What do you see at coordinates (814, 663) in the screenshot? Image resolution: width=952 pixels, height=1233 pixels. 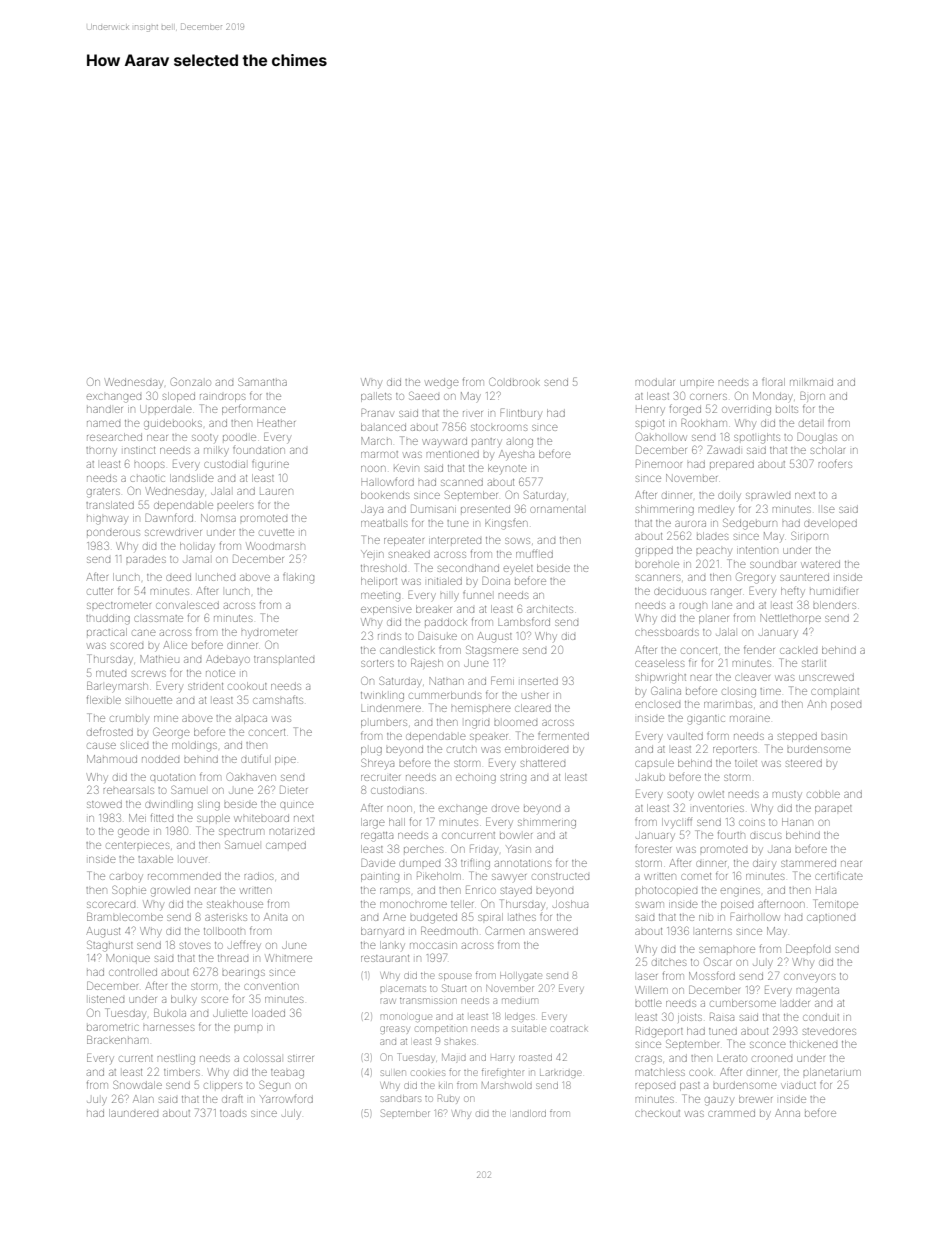 I see `starlit` at bounding box center [814, 663].
